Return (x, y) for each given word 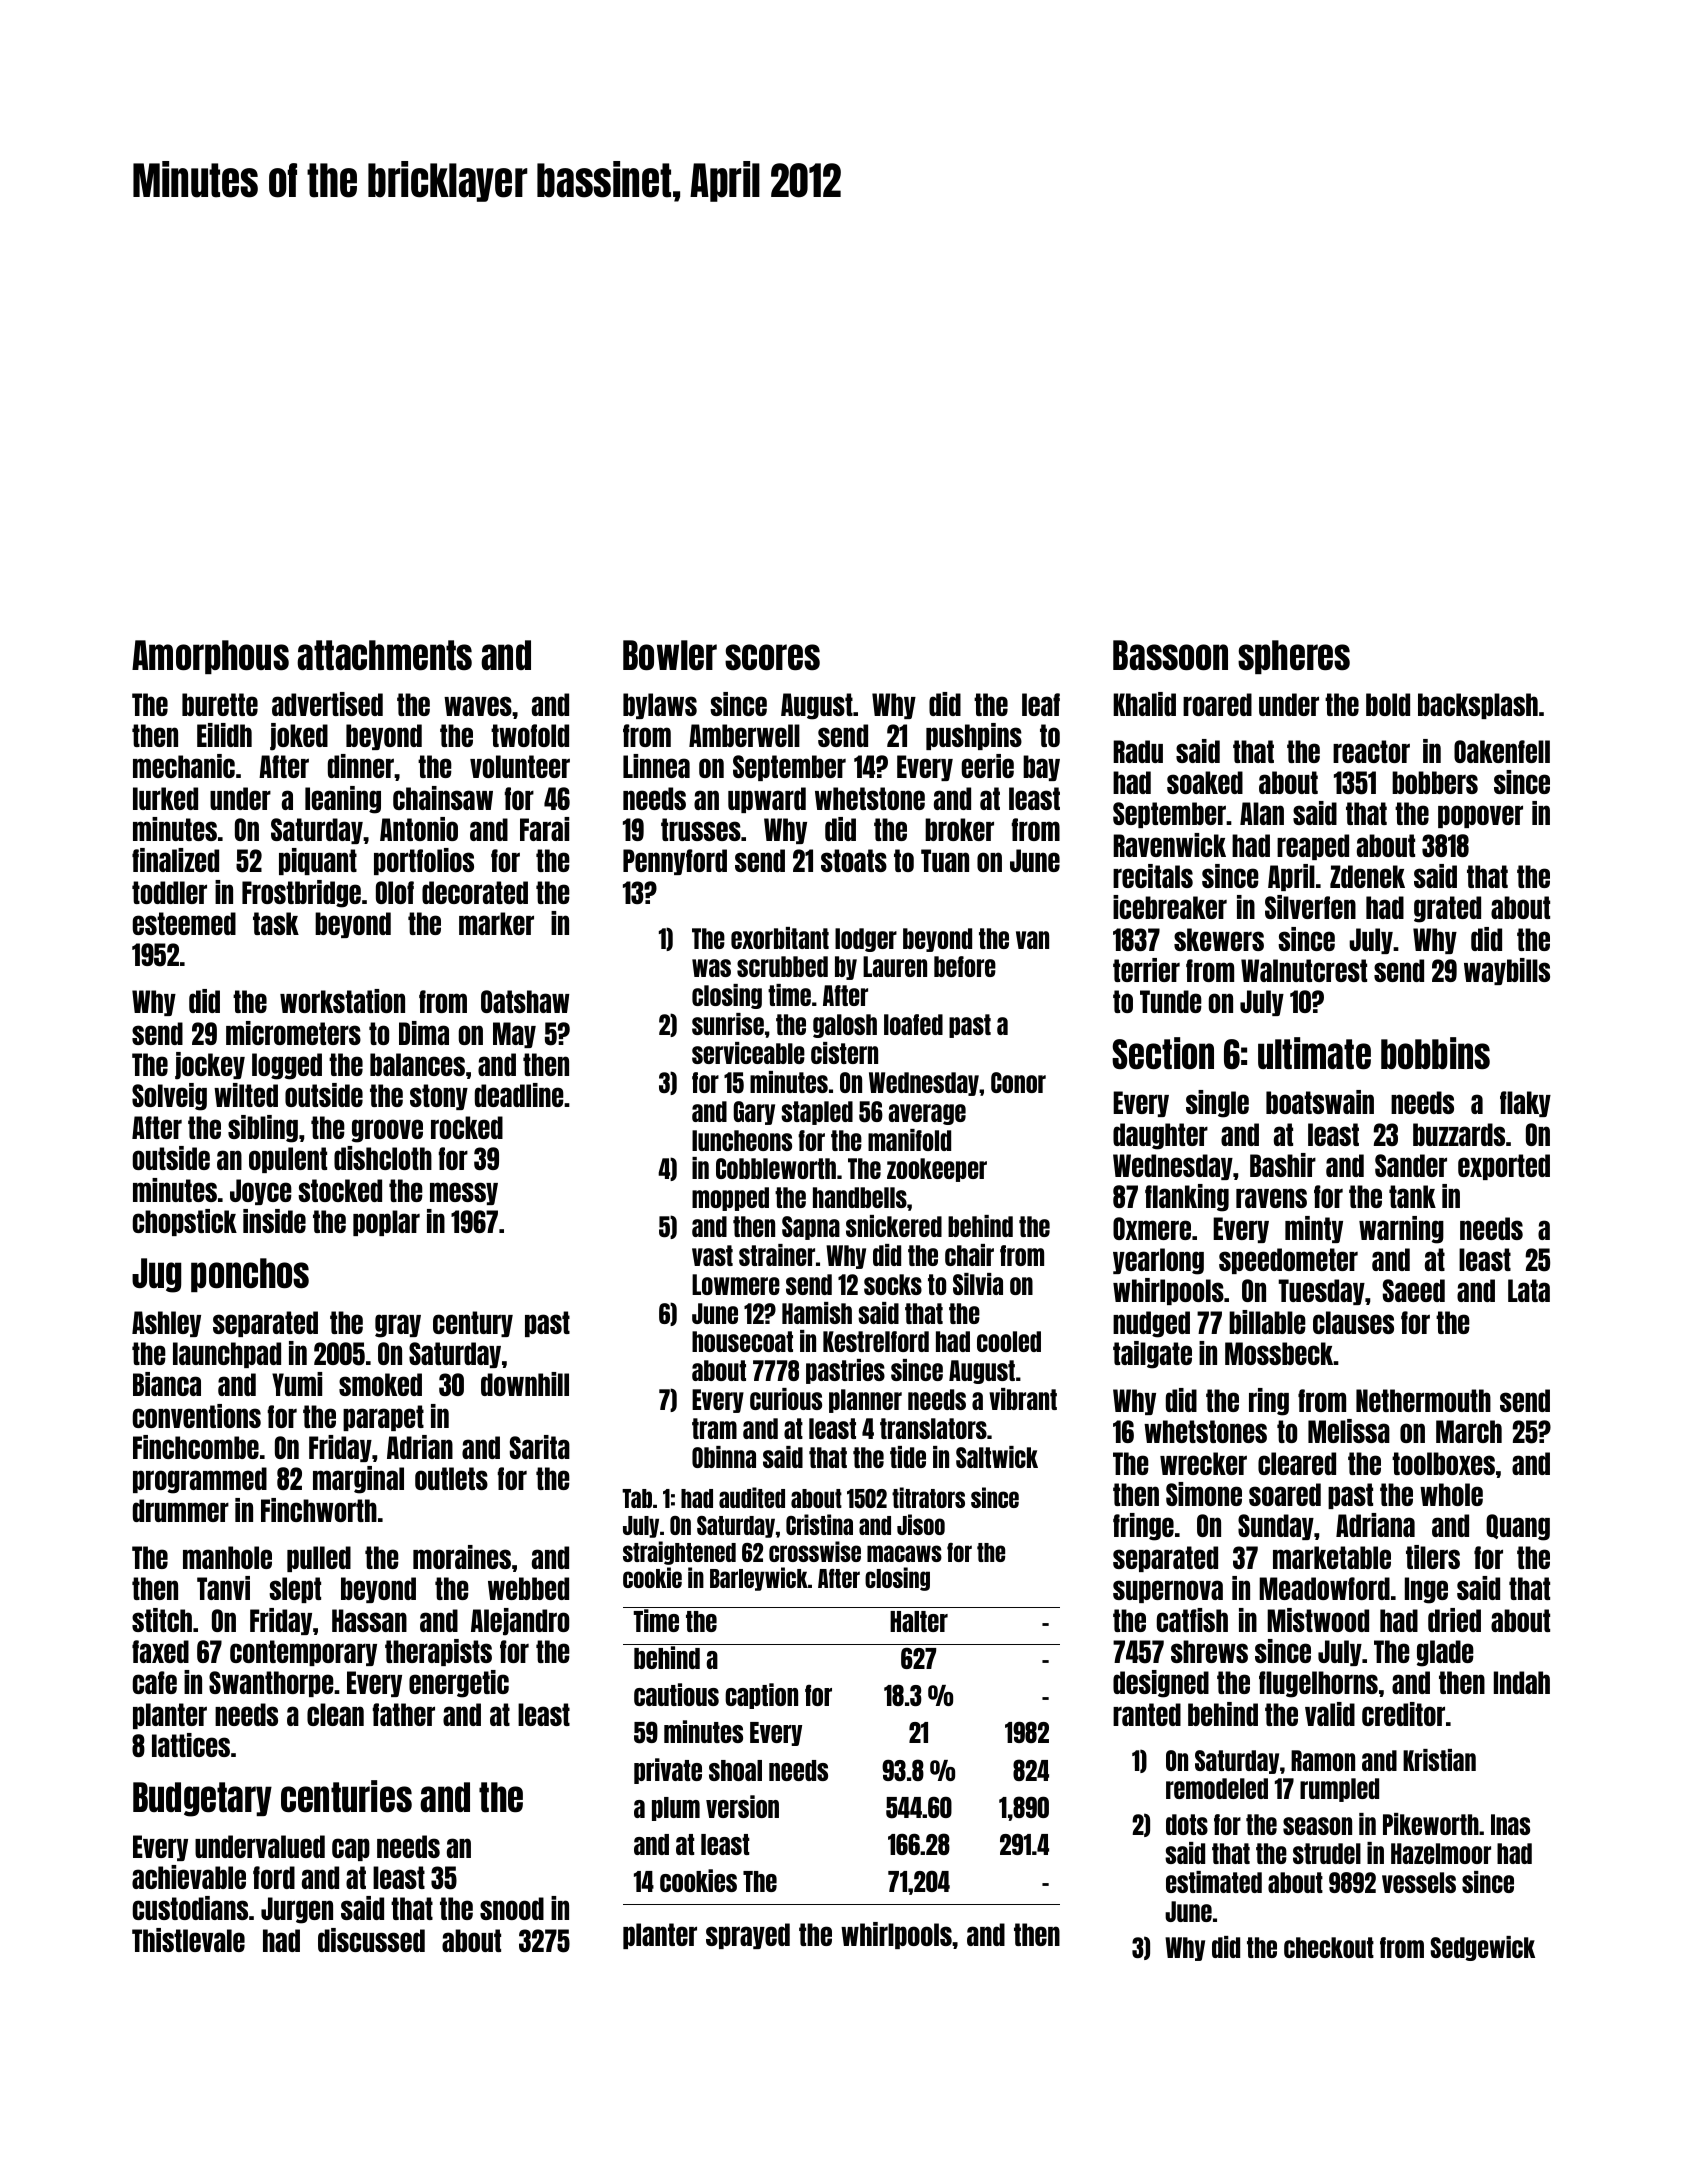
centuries (346, 1796)
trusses (701, 829)
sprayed (748, 1936)
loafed (913, 1024)
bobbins (1435, 1053)
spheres (1294, 657)
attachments (384, 655)
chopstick (185, 1222)
